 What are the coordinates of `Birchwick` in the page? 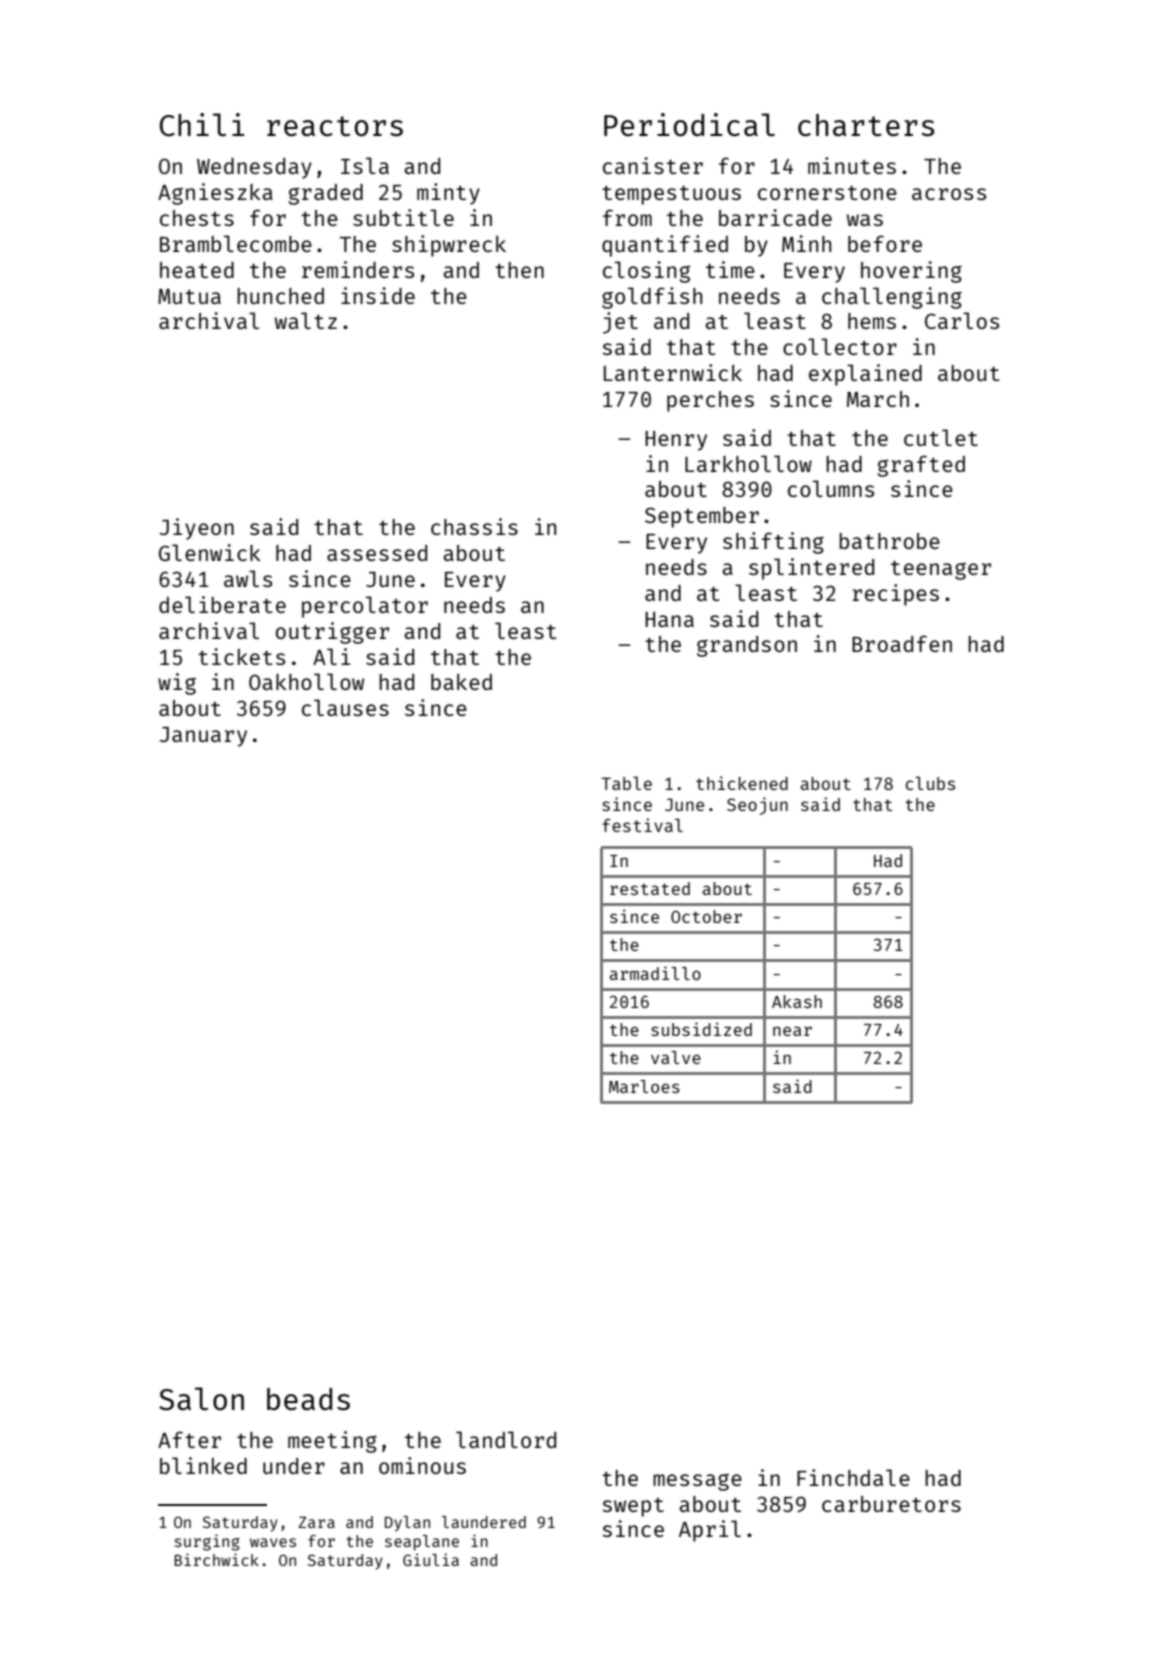 It's located at (217, 1559).
